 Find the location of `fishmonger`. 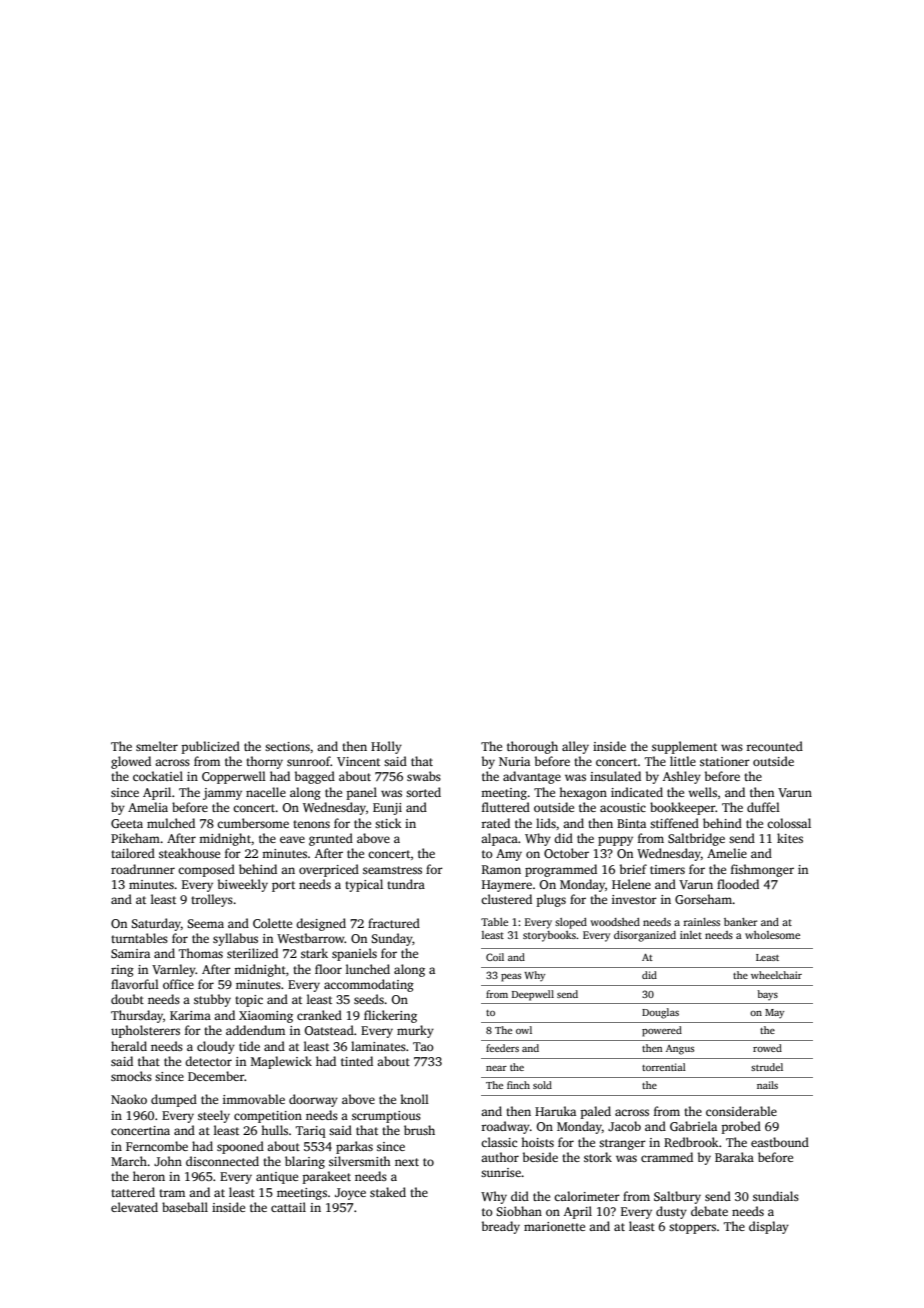

fishmonger is located at coordinates (762, 870).
